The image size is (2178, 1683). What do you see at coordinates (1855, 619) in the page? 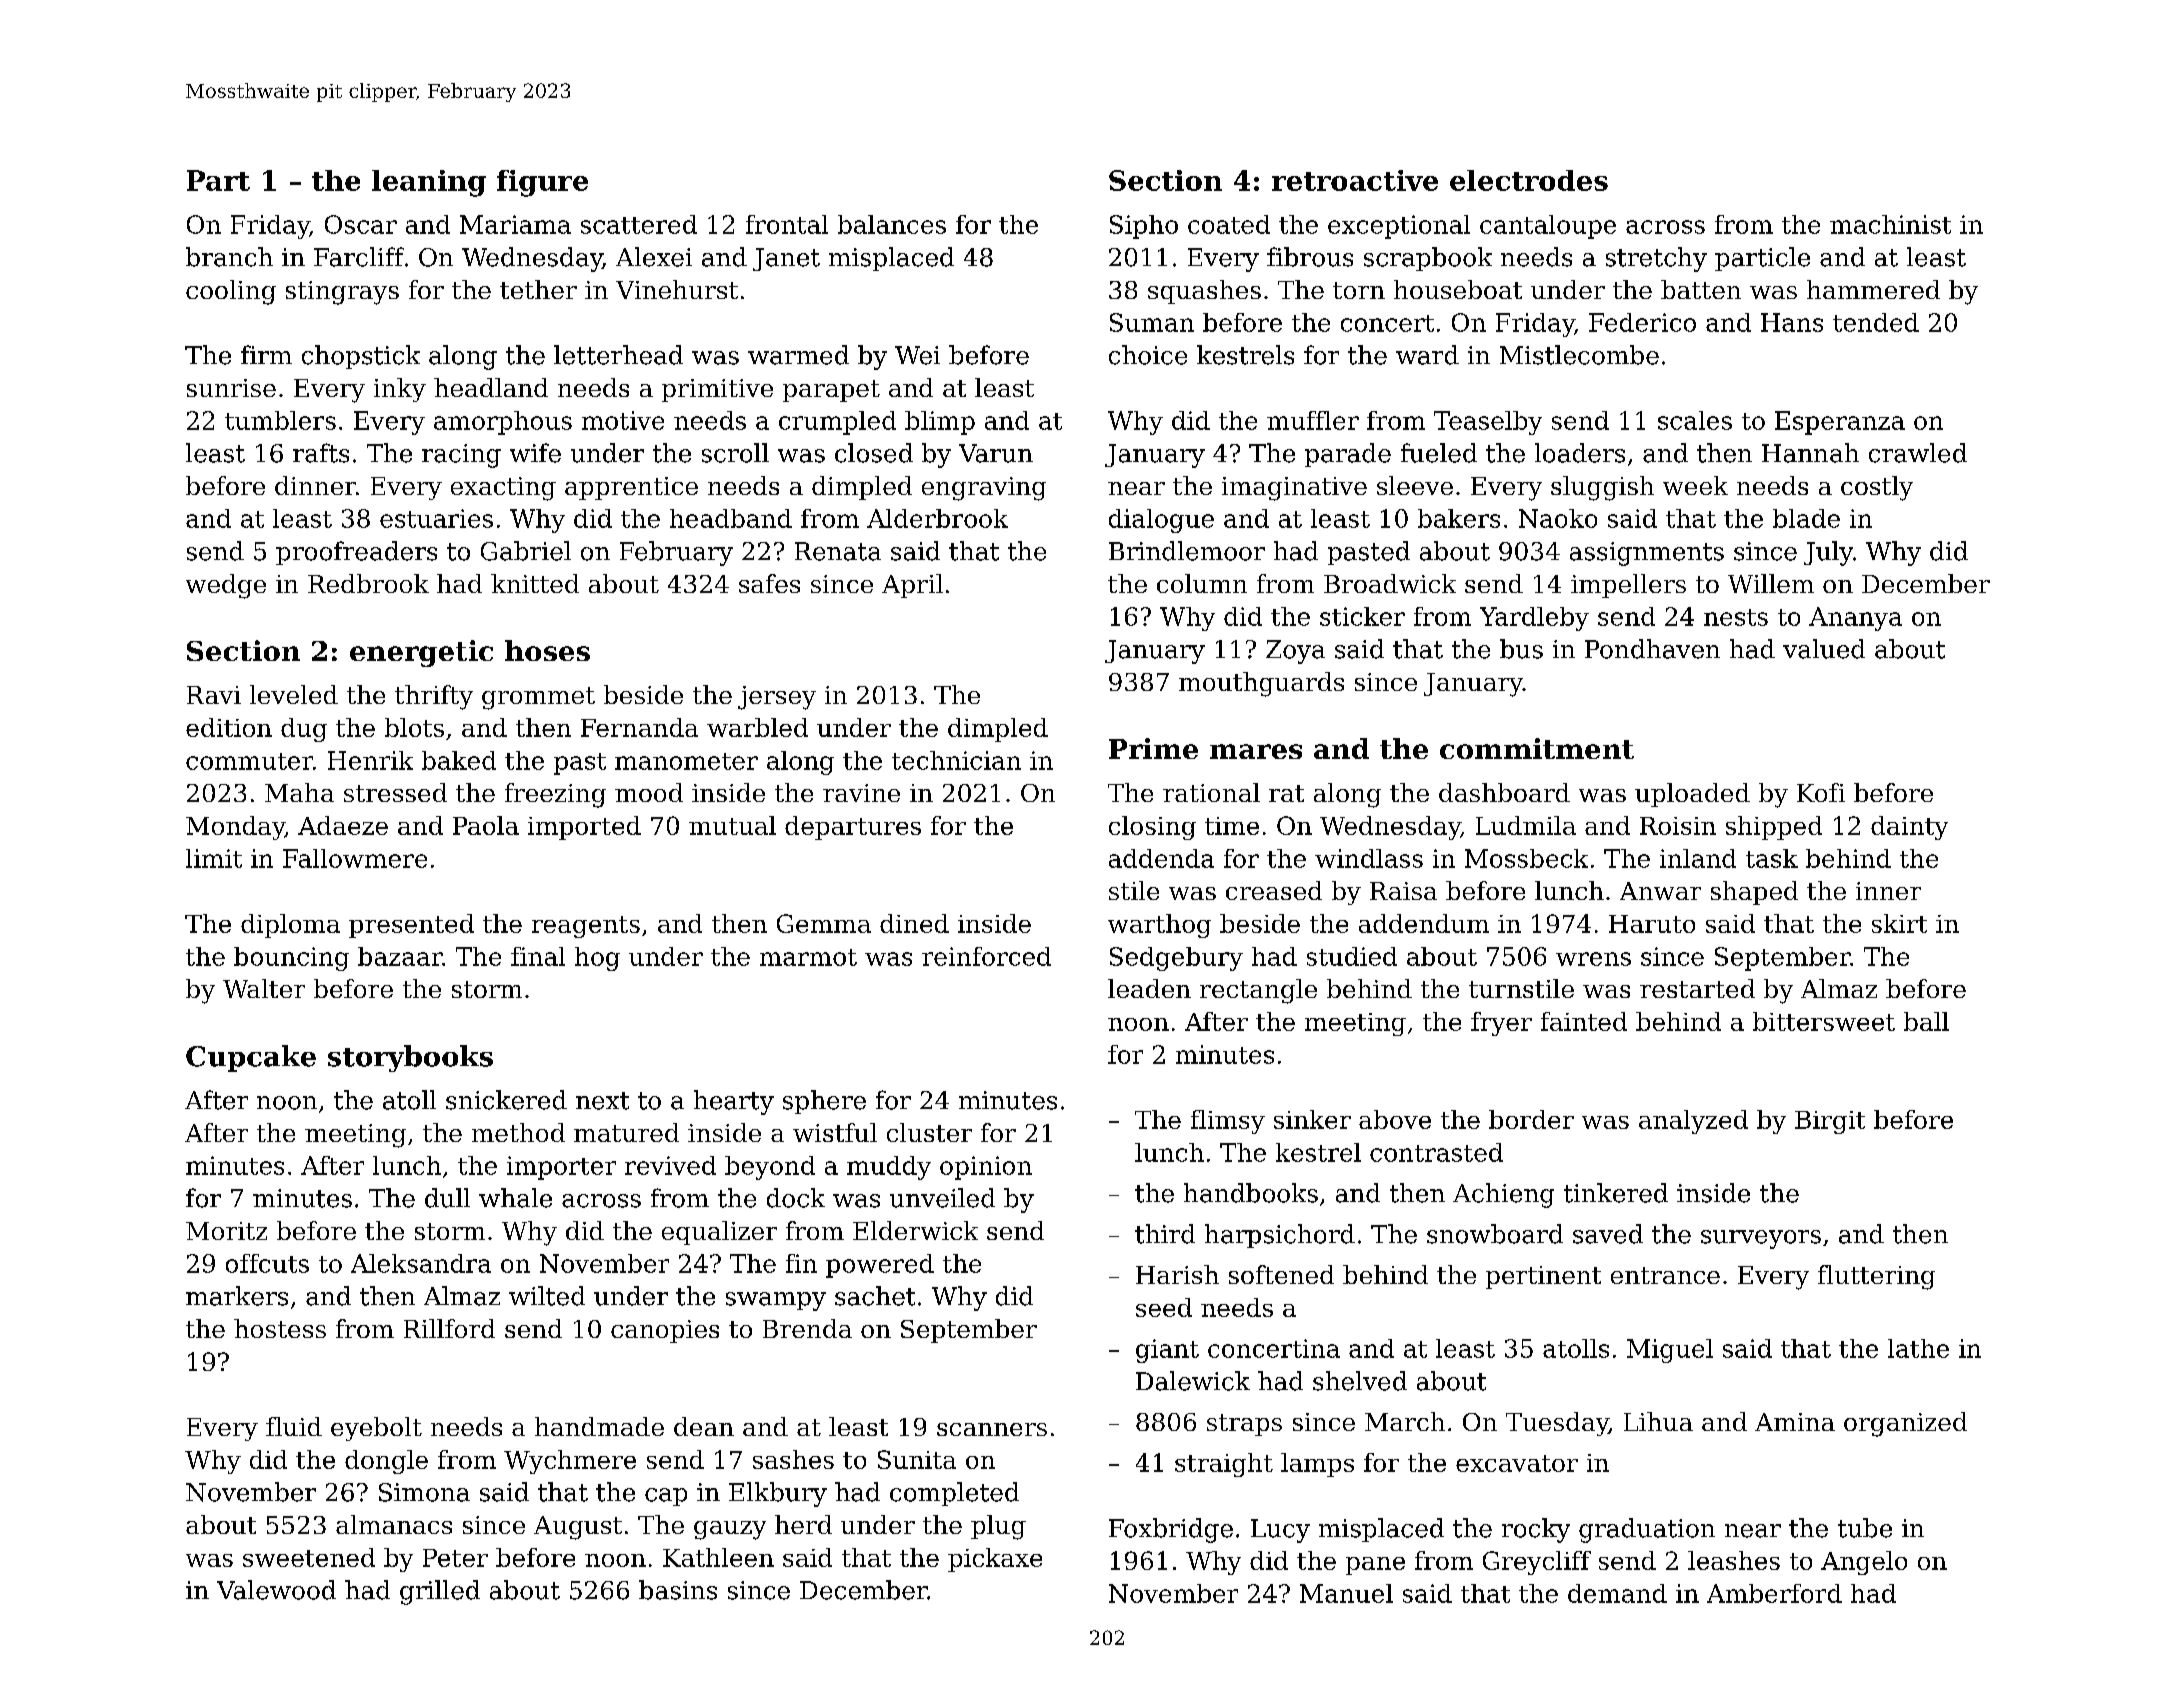
I see `Ananya` at bounding box center [1855, 619].
